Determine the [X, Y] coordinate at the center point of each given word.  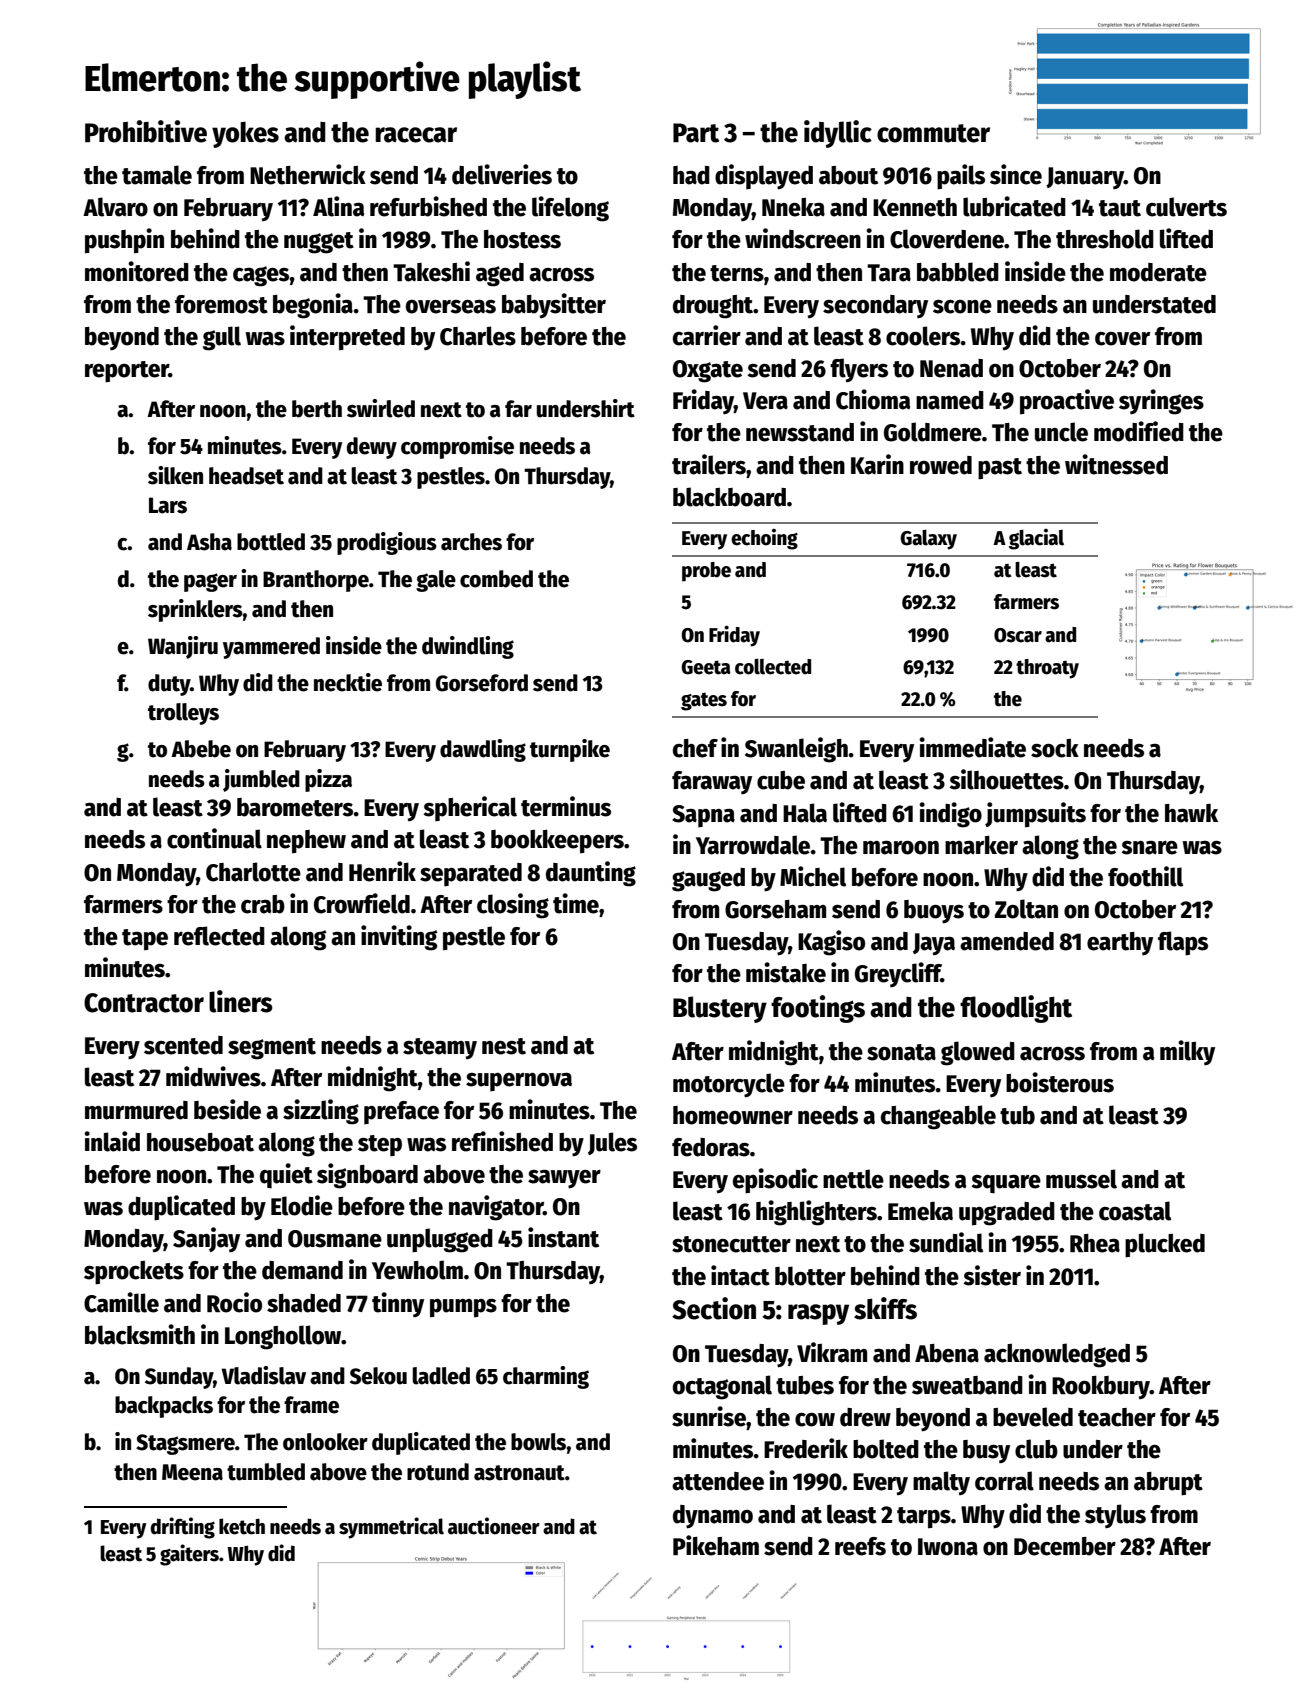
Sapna [703, 816]
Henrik [382, 871]
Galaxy [928, 540]
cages [261, 276]
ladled [441, 1376]
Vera [765, 401]
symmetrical [391, 1528]
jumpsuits [1035, 815]
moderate [1158, 272]
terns [737, 273]
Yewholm [417, 1270]
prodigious [387, 543]
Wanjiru [183, 647]
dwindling [468, 647]
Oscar [1018, 635]
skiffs [885, 1308]
